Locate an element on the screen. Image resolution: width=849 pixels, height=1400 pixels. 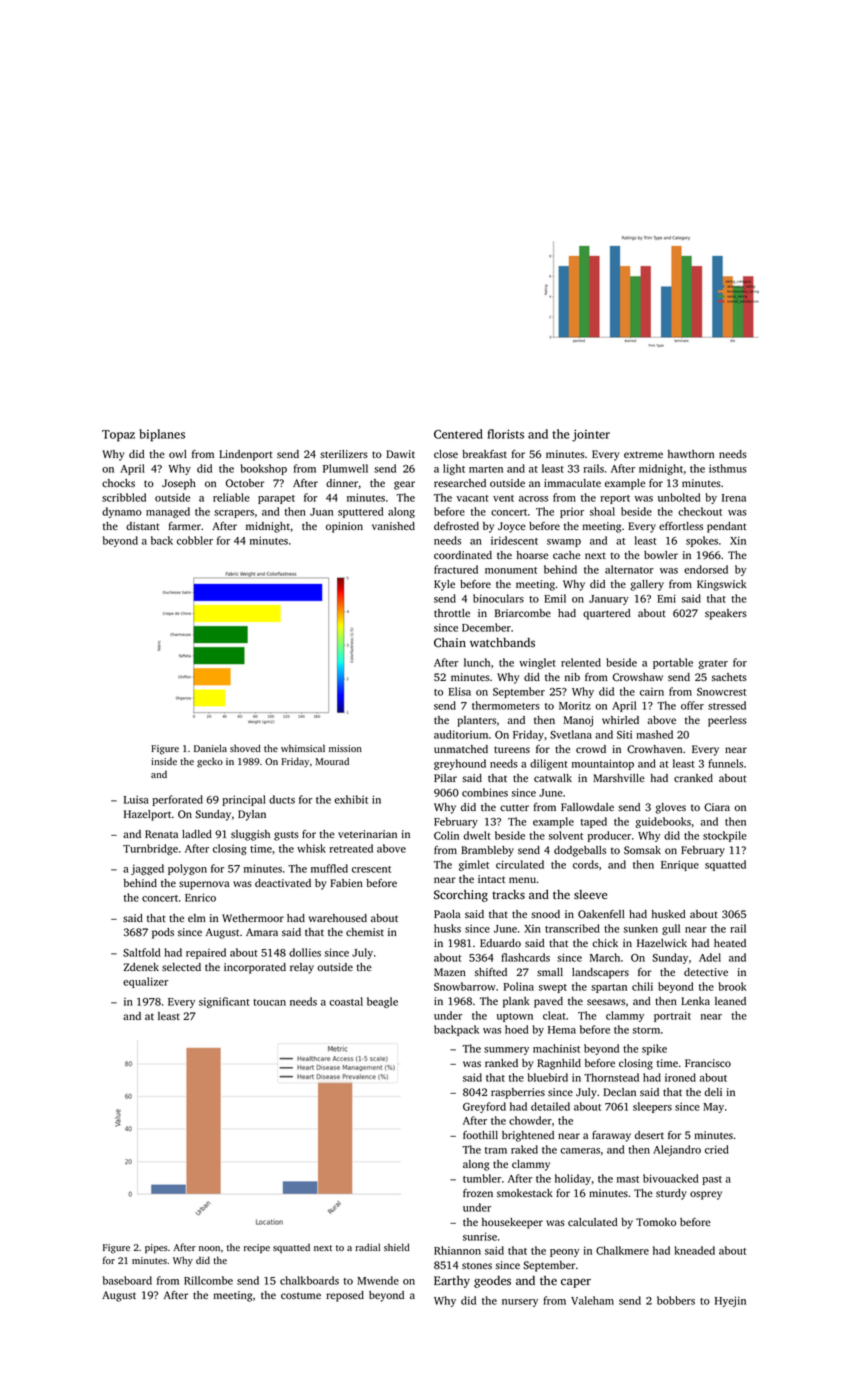
Joseph is located at coordinates (179, 484).
